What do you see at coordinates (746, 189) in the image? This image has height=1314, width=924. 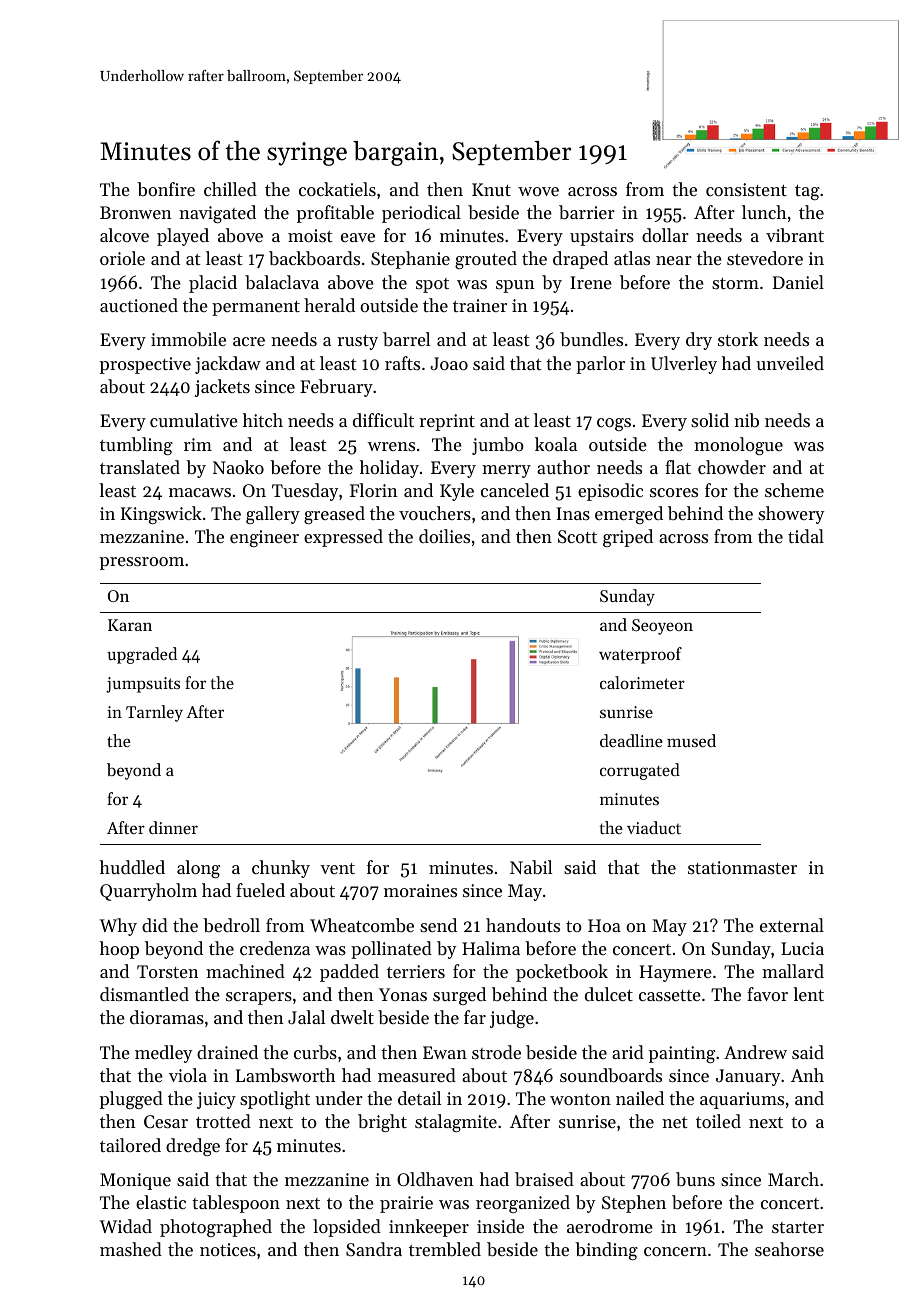 I see `consistent` at bounding box center [746, 189].
